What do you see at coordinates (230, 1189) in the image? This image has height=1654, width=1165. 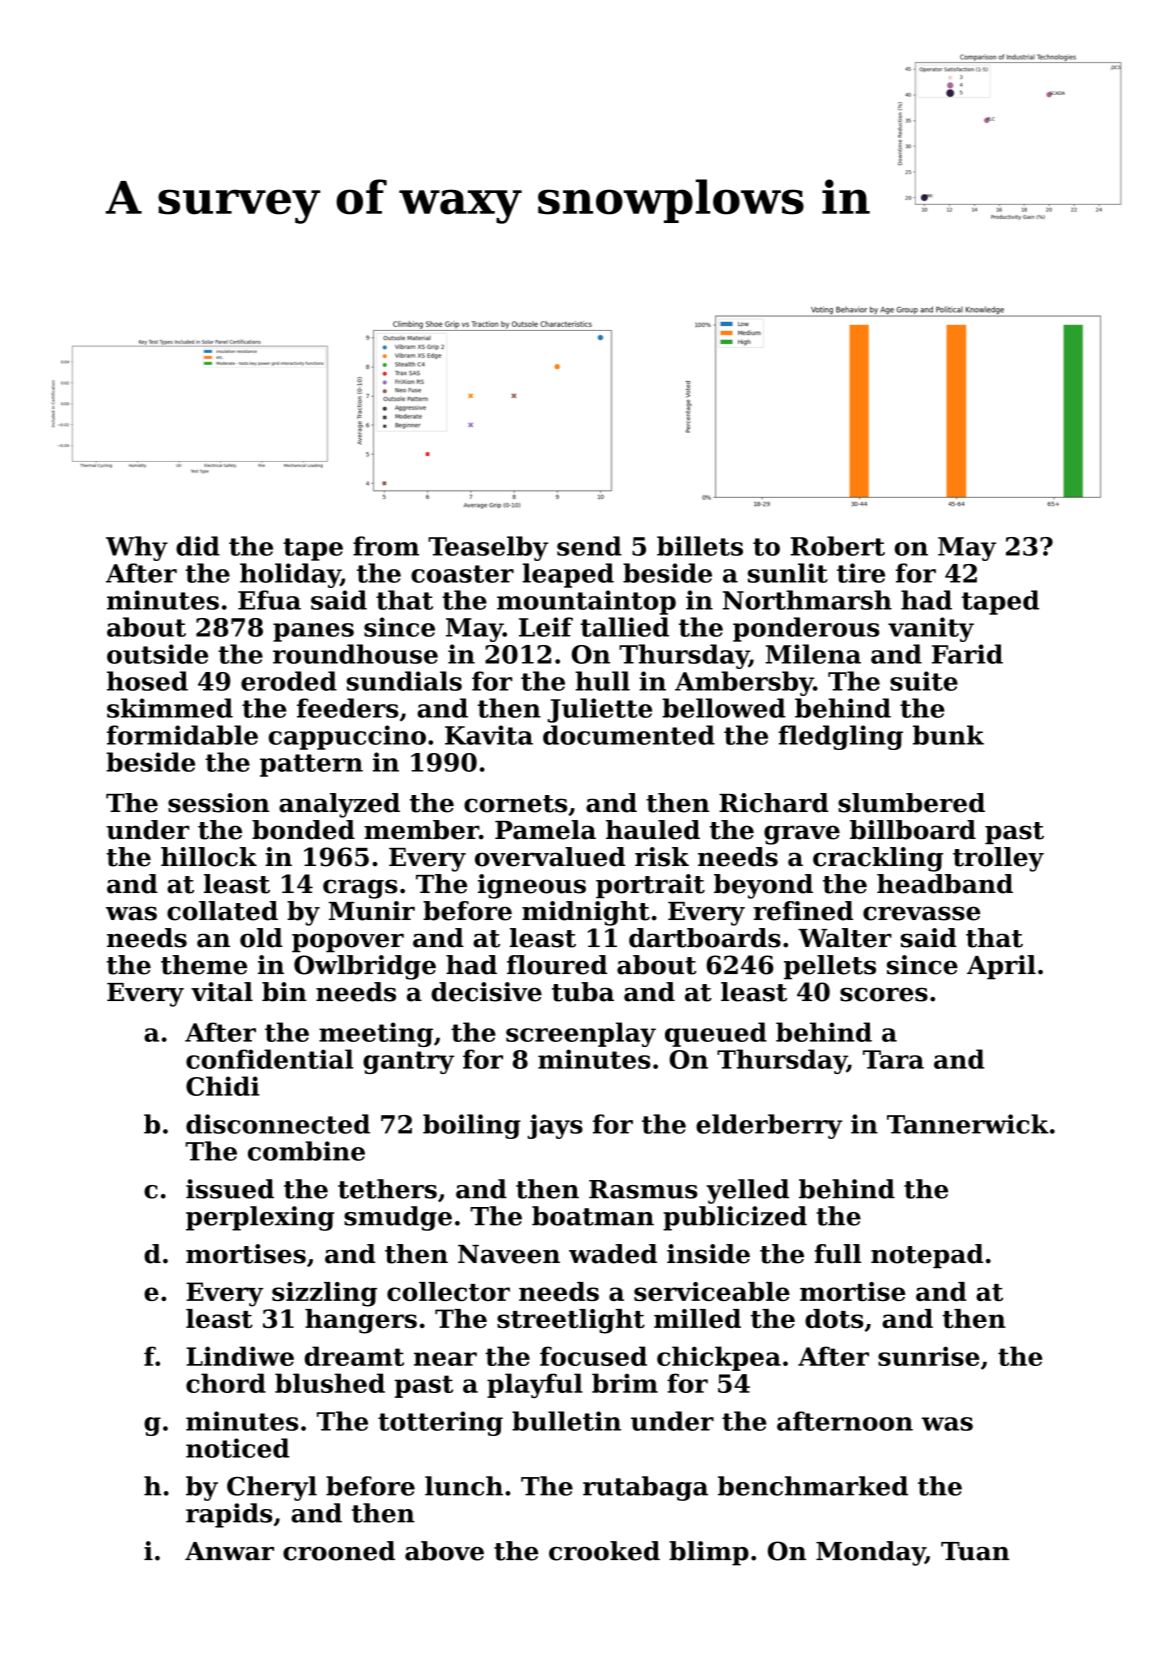 I see `issued` at bounding box center [230, 1189].
